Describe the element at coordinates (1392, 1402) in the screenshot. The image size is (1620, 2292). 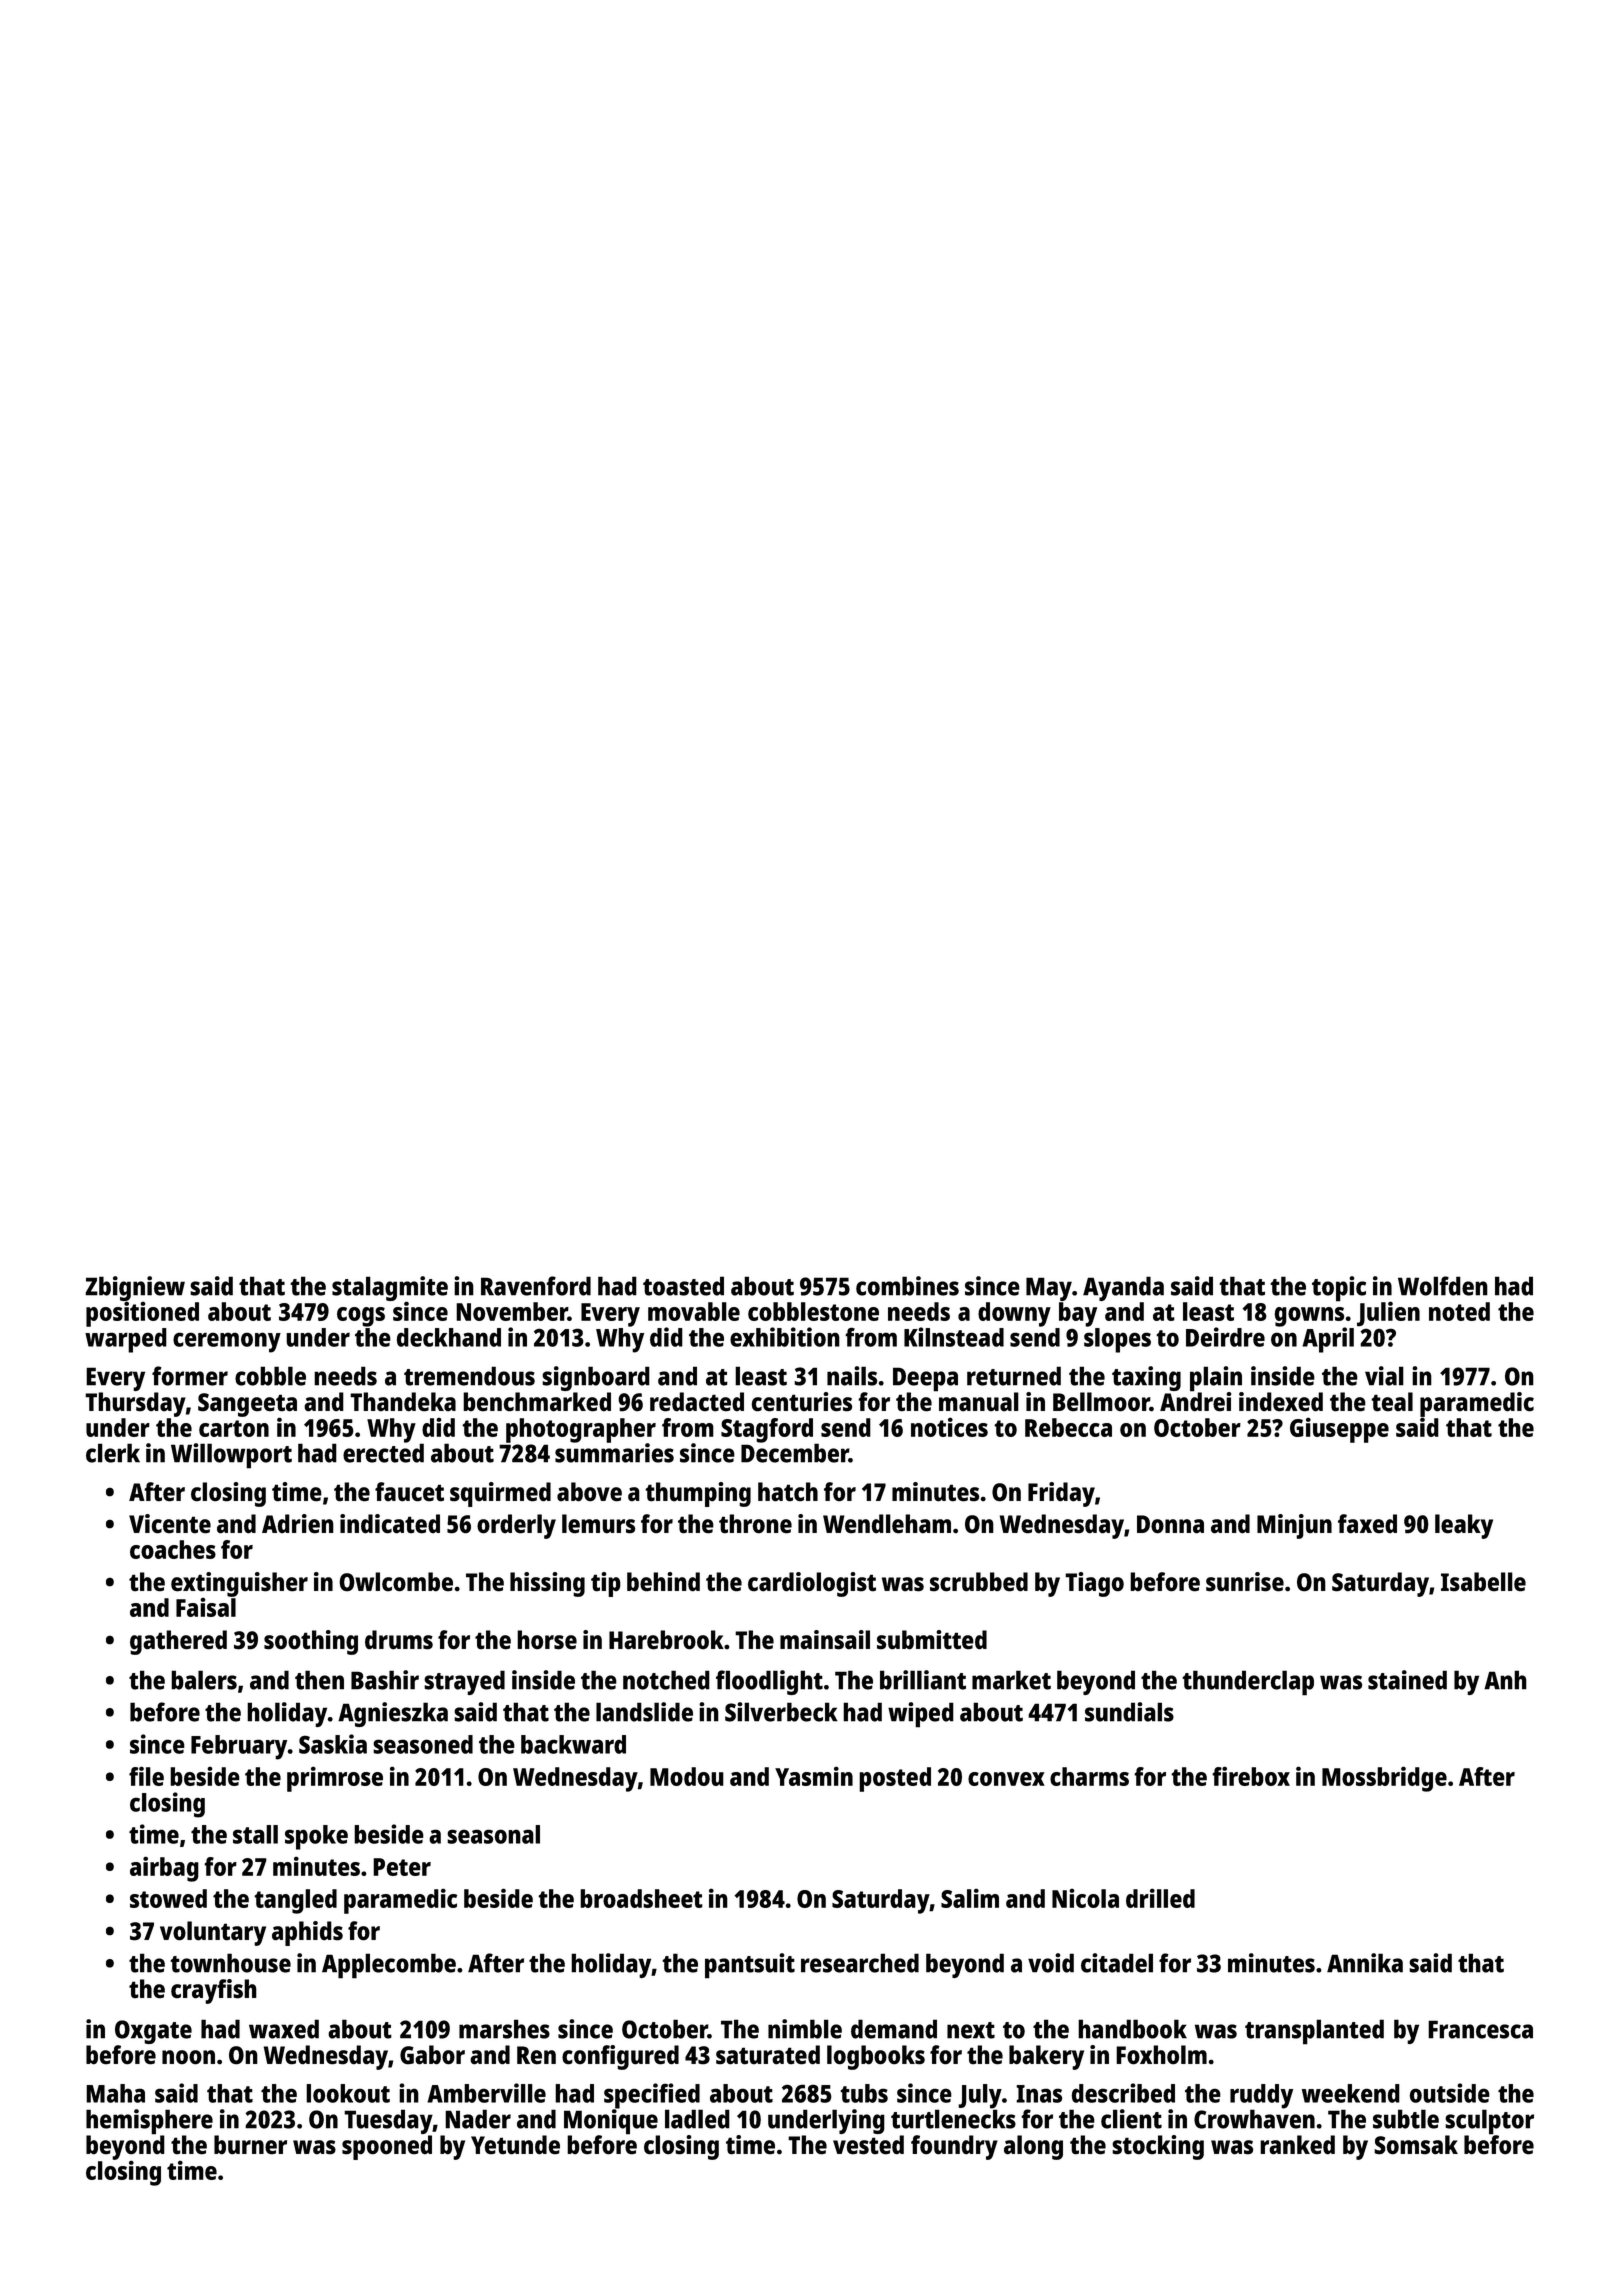
I see `teal` at that location.
